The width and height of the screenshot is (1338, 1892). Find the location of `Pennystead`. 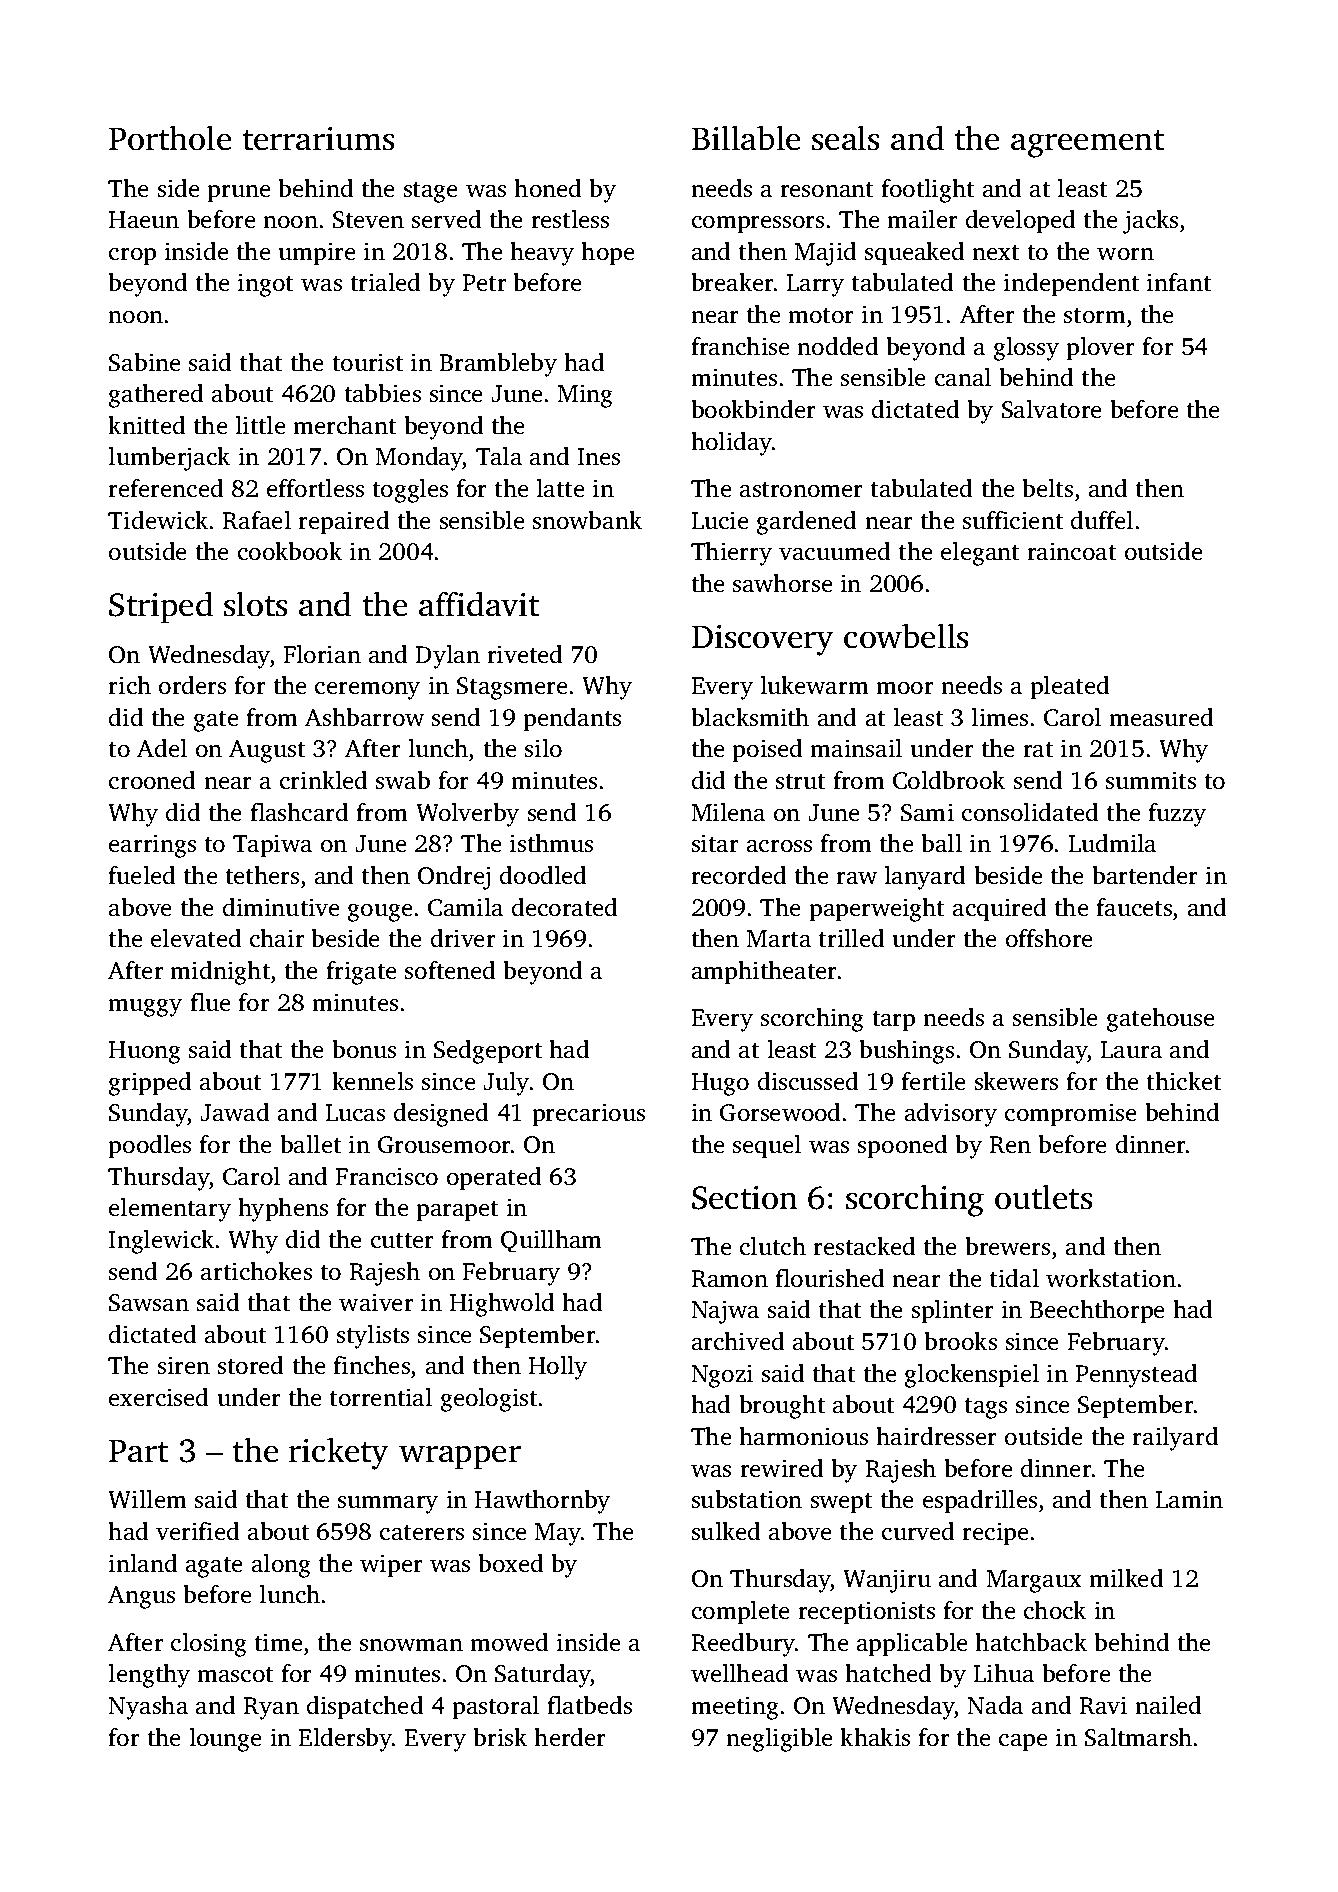

Pennystead is located at coordinates (1137, 1376).
